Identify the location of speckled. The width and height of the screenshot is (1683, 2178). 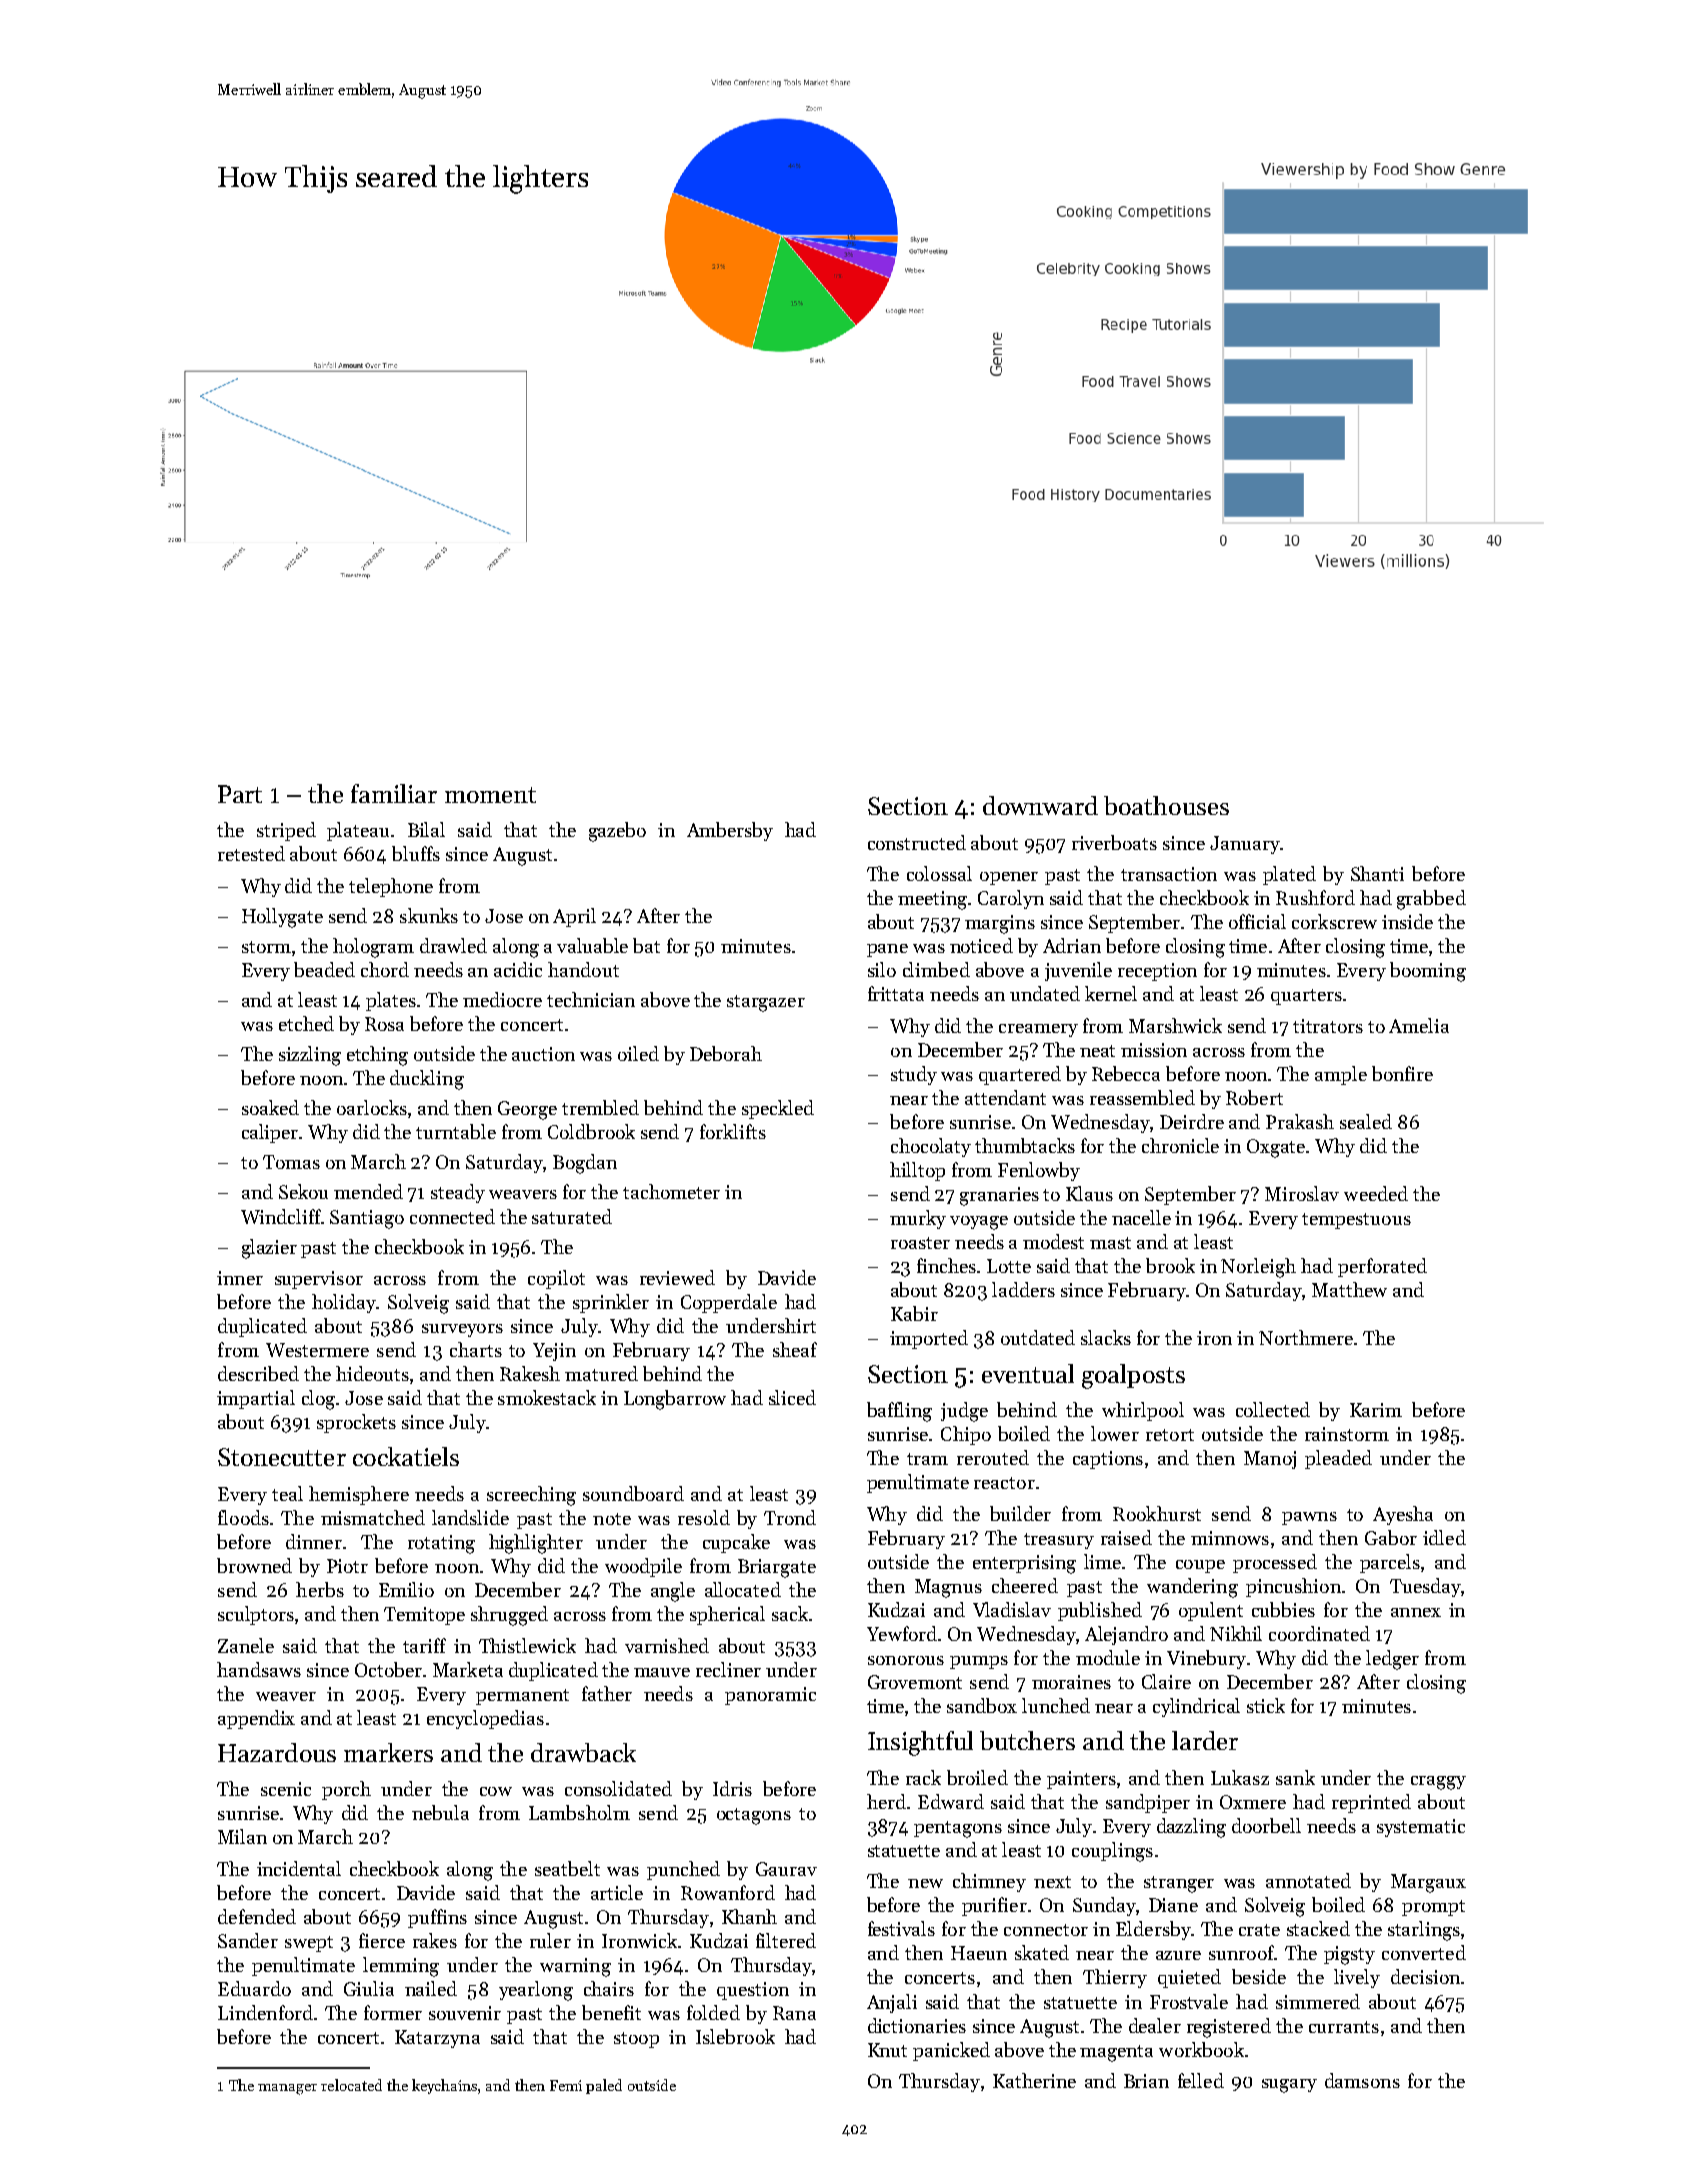
(778, 1109).
